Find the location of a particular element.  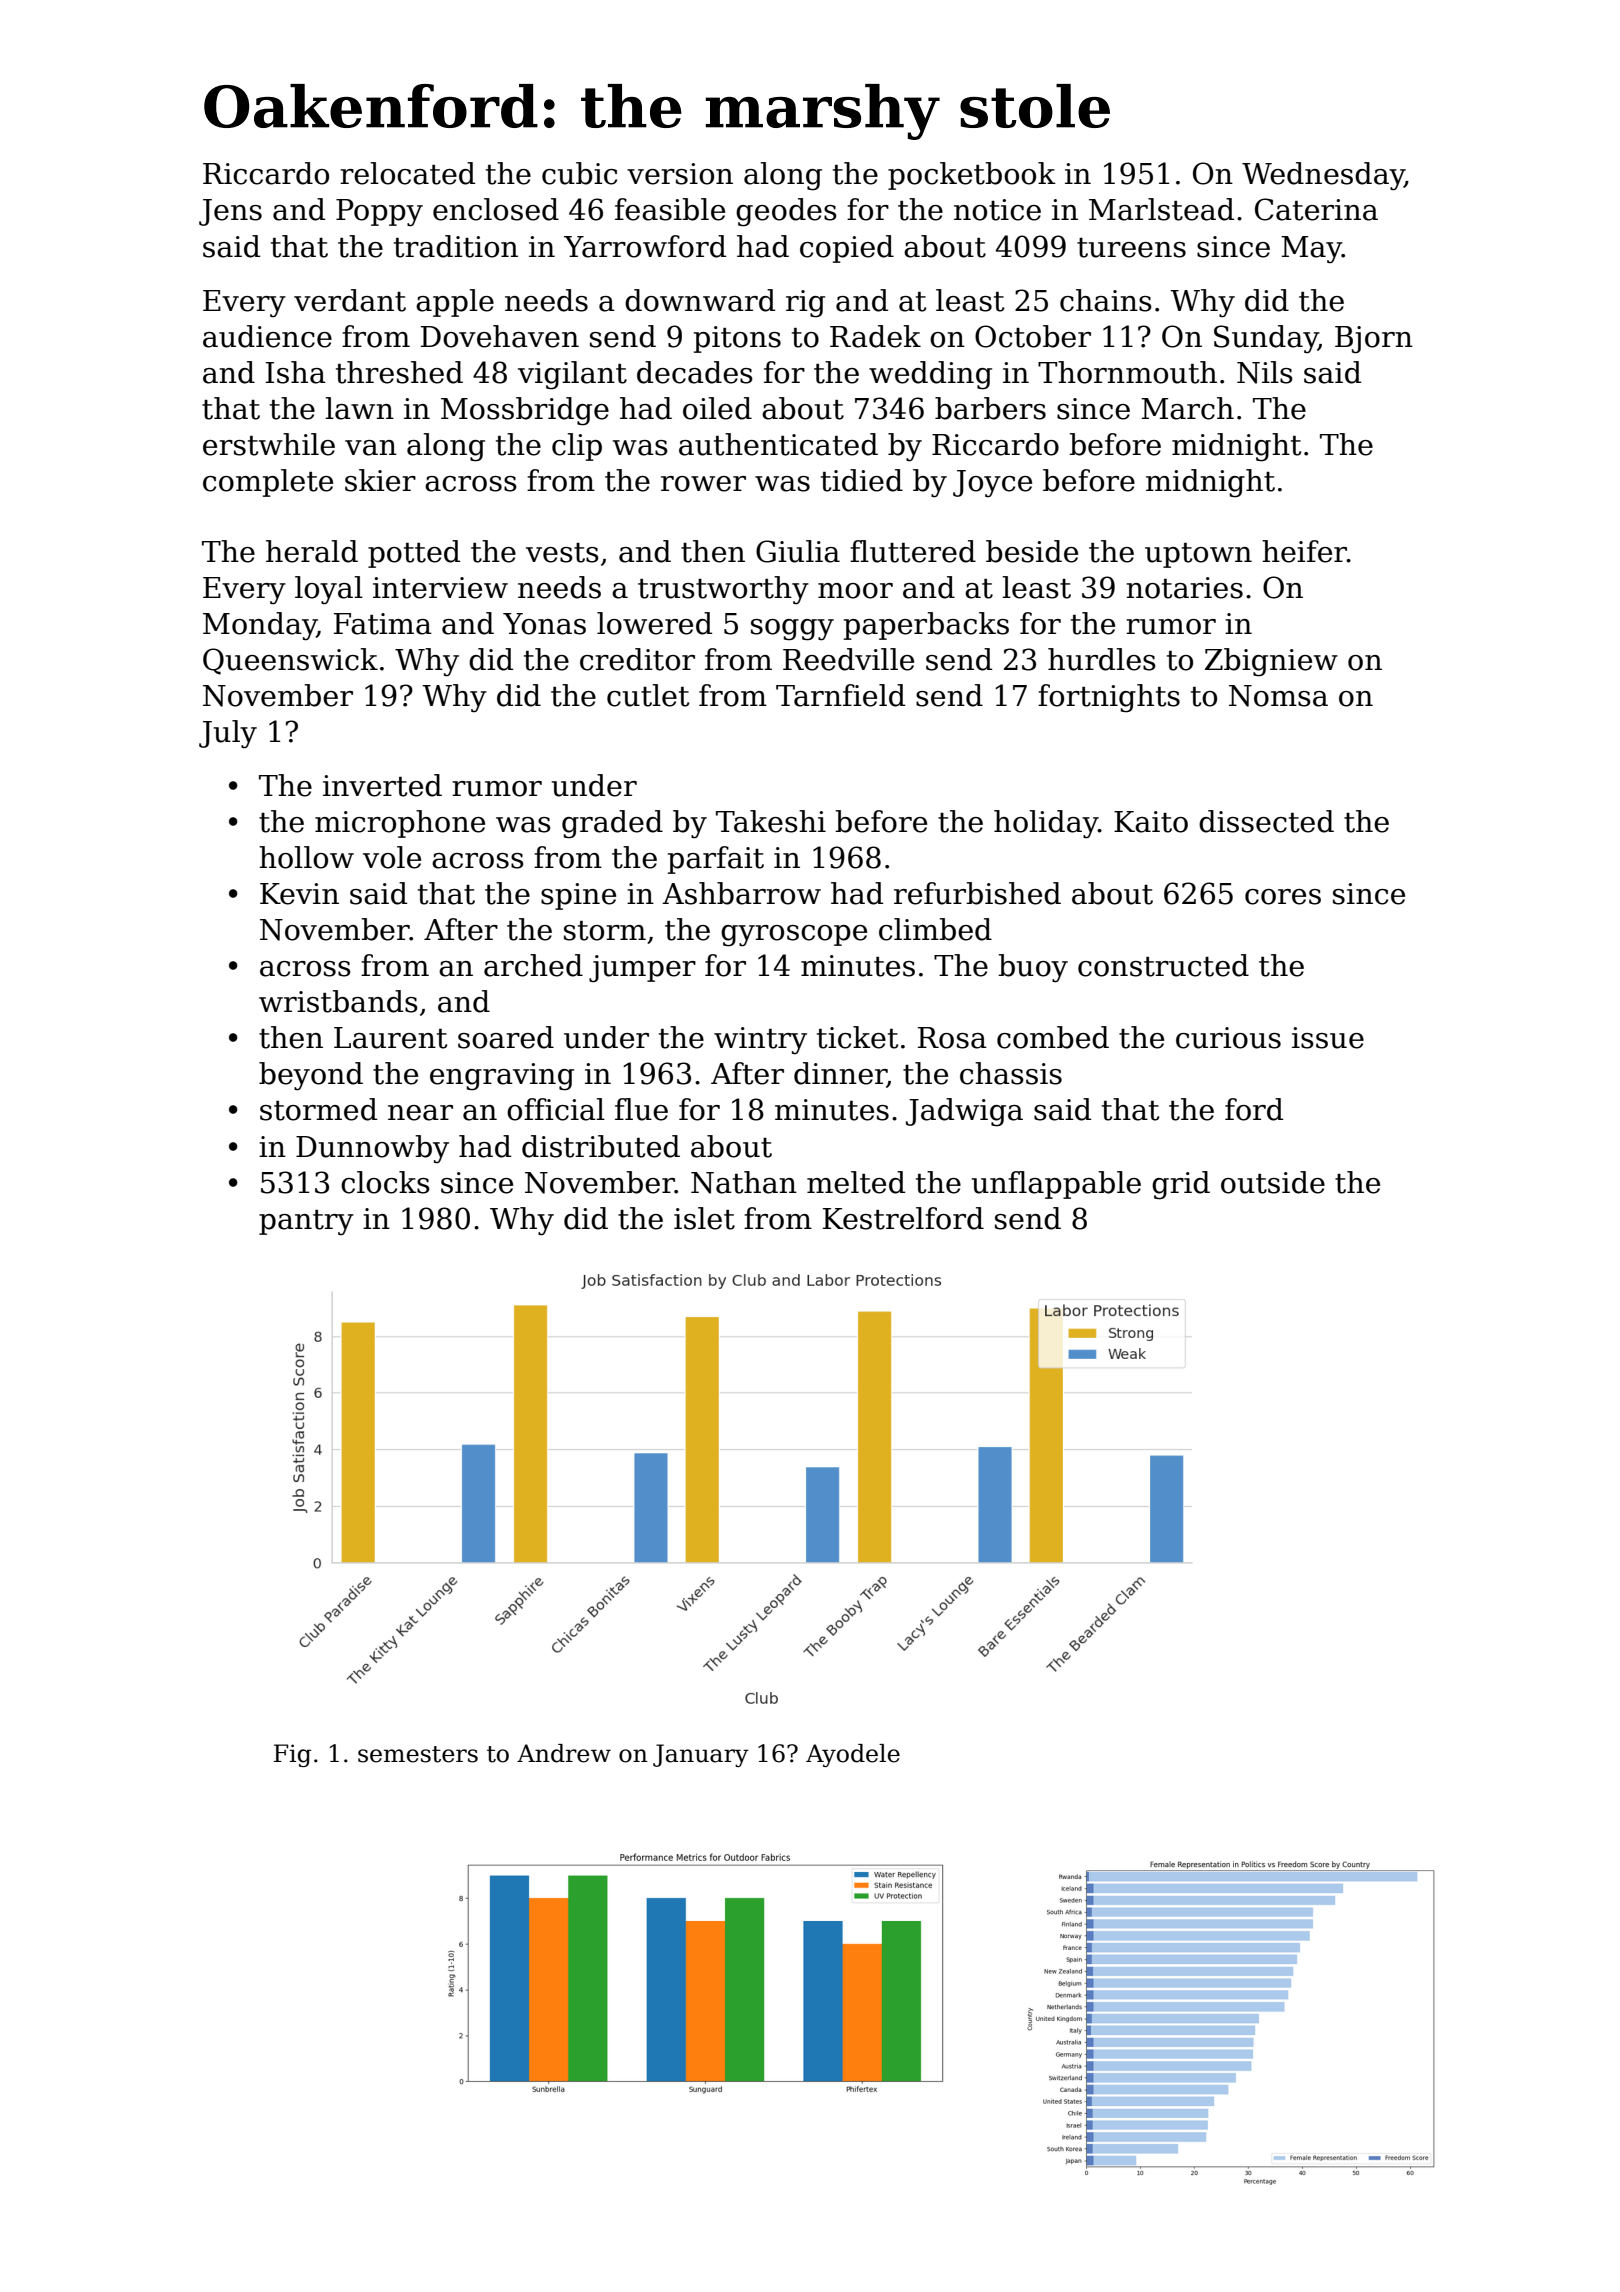

unflappable is located at coordinates (1056, 1185).
